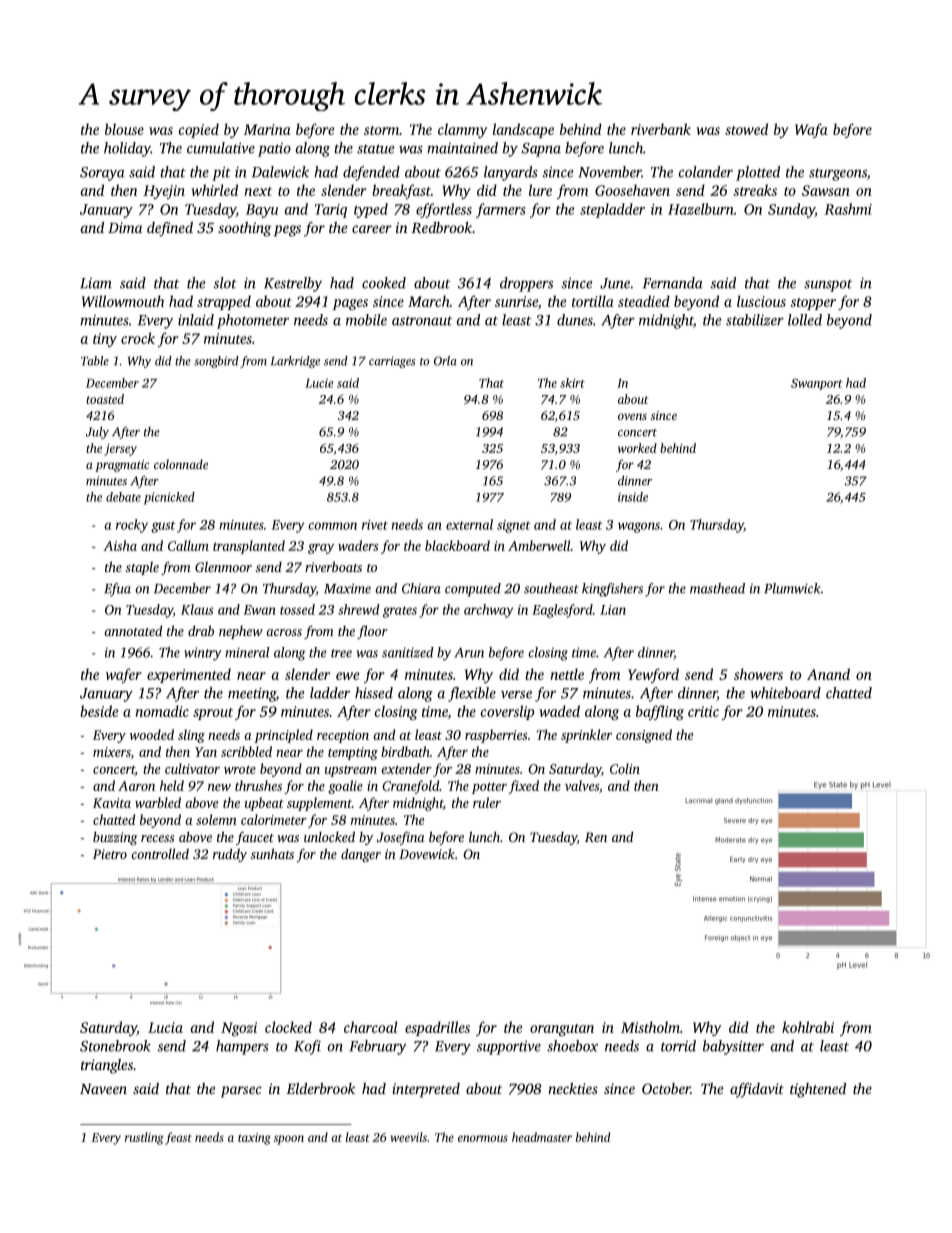 The image size is (952, 1233). Describe the element at coordinates (625, 768) in the image. I see `Colin` at that location.
